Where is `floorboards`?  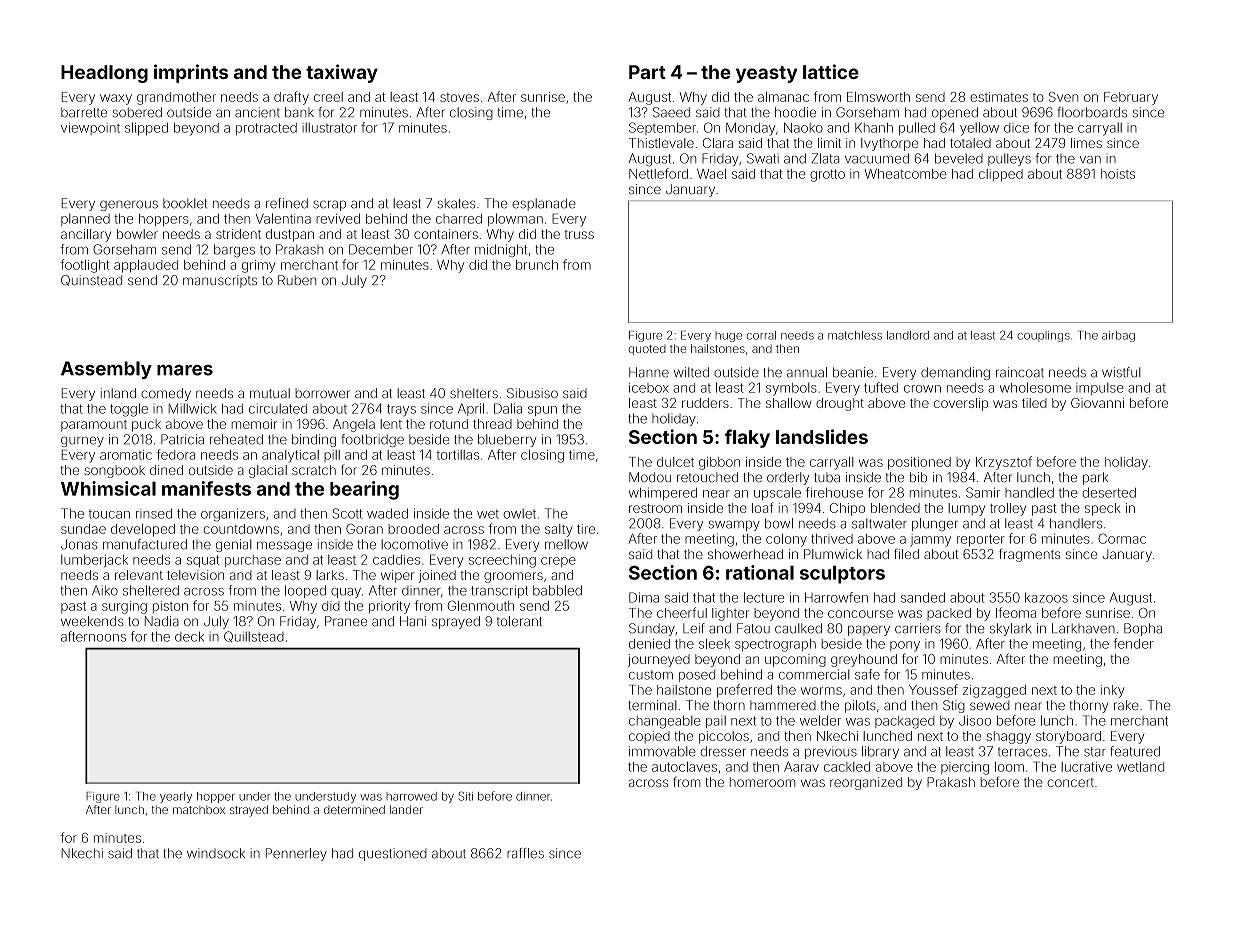
floorboards is located at coordinates (1092, 112).
